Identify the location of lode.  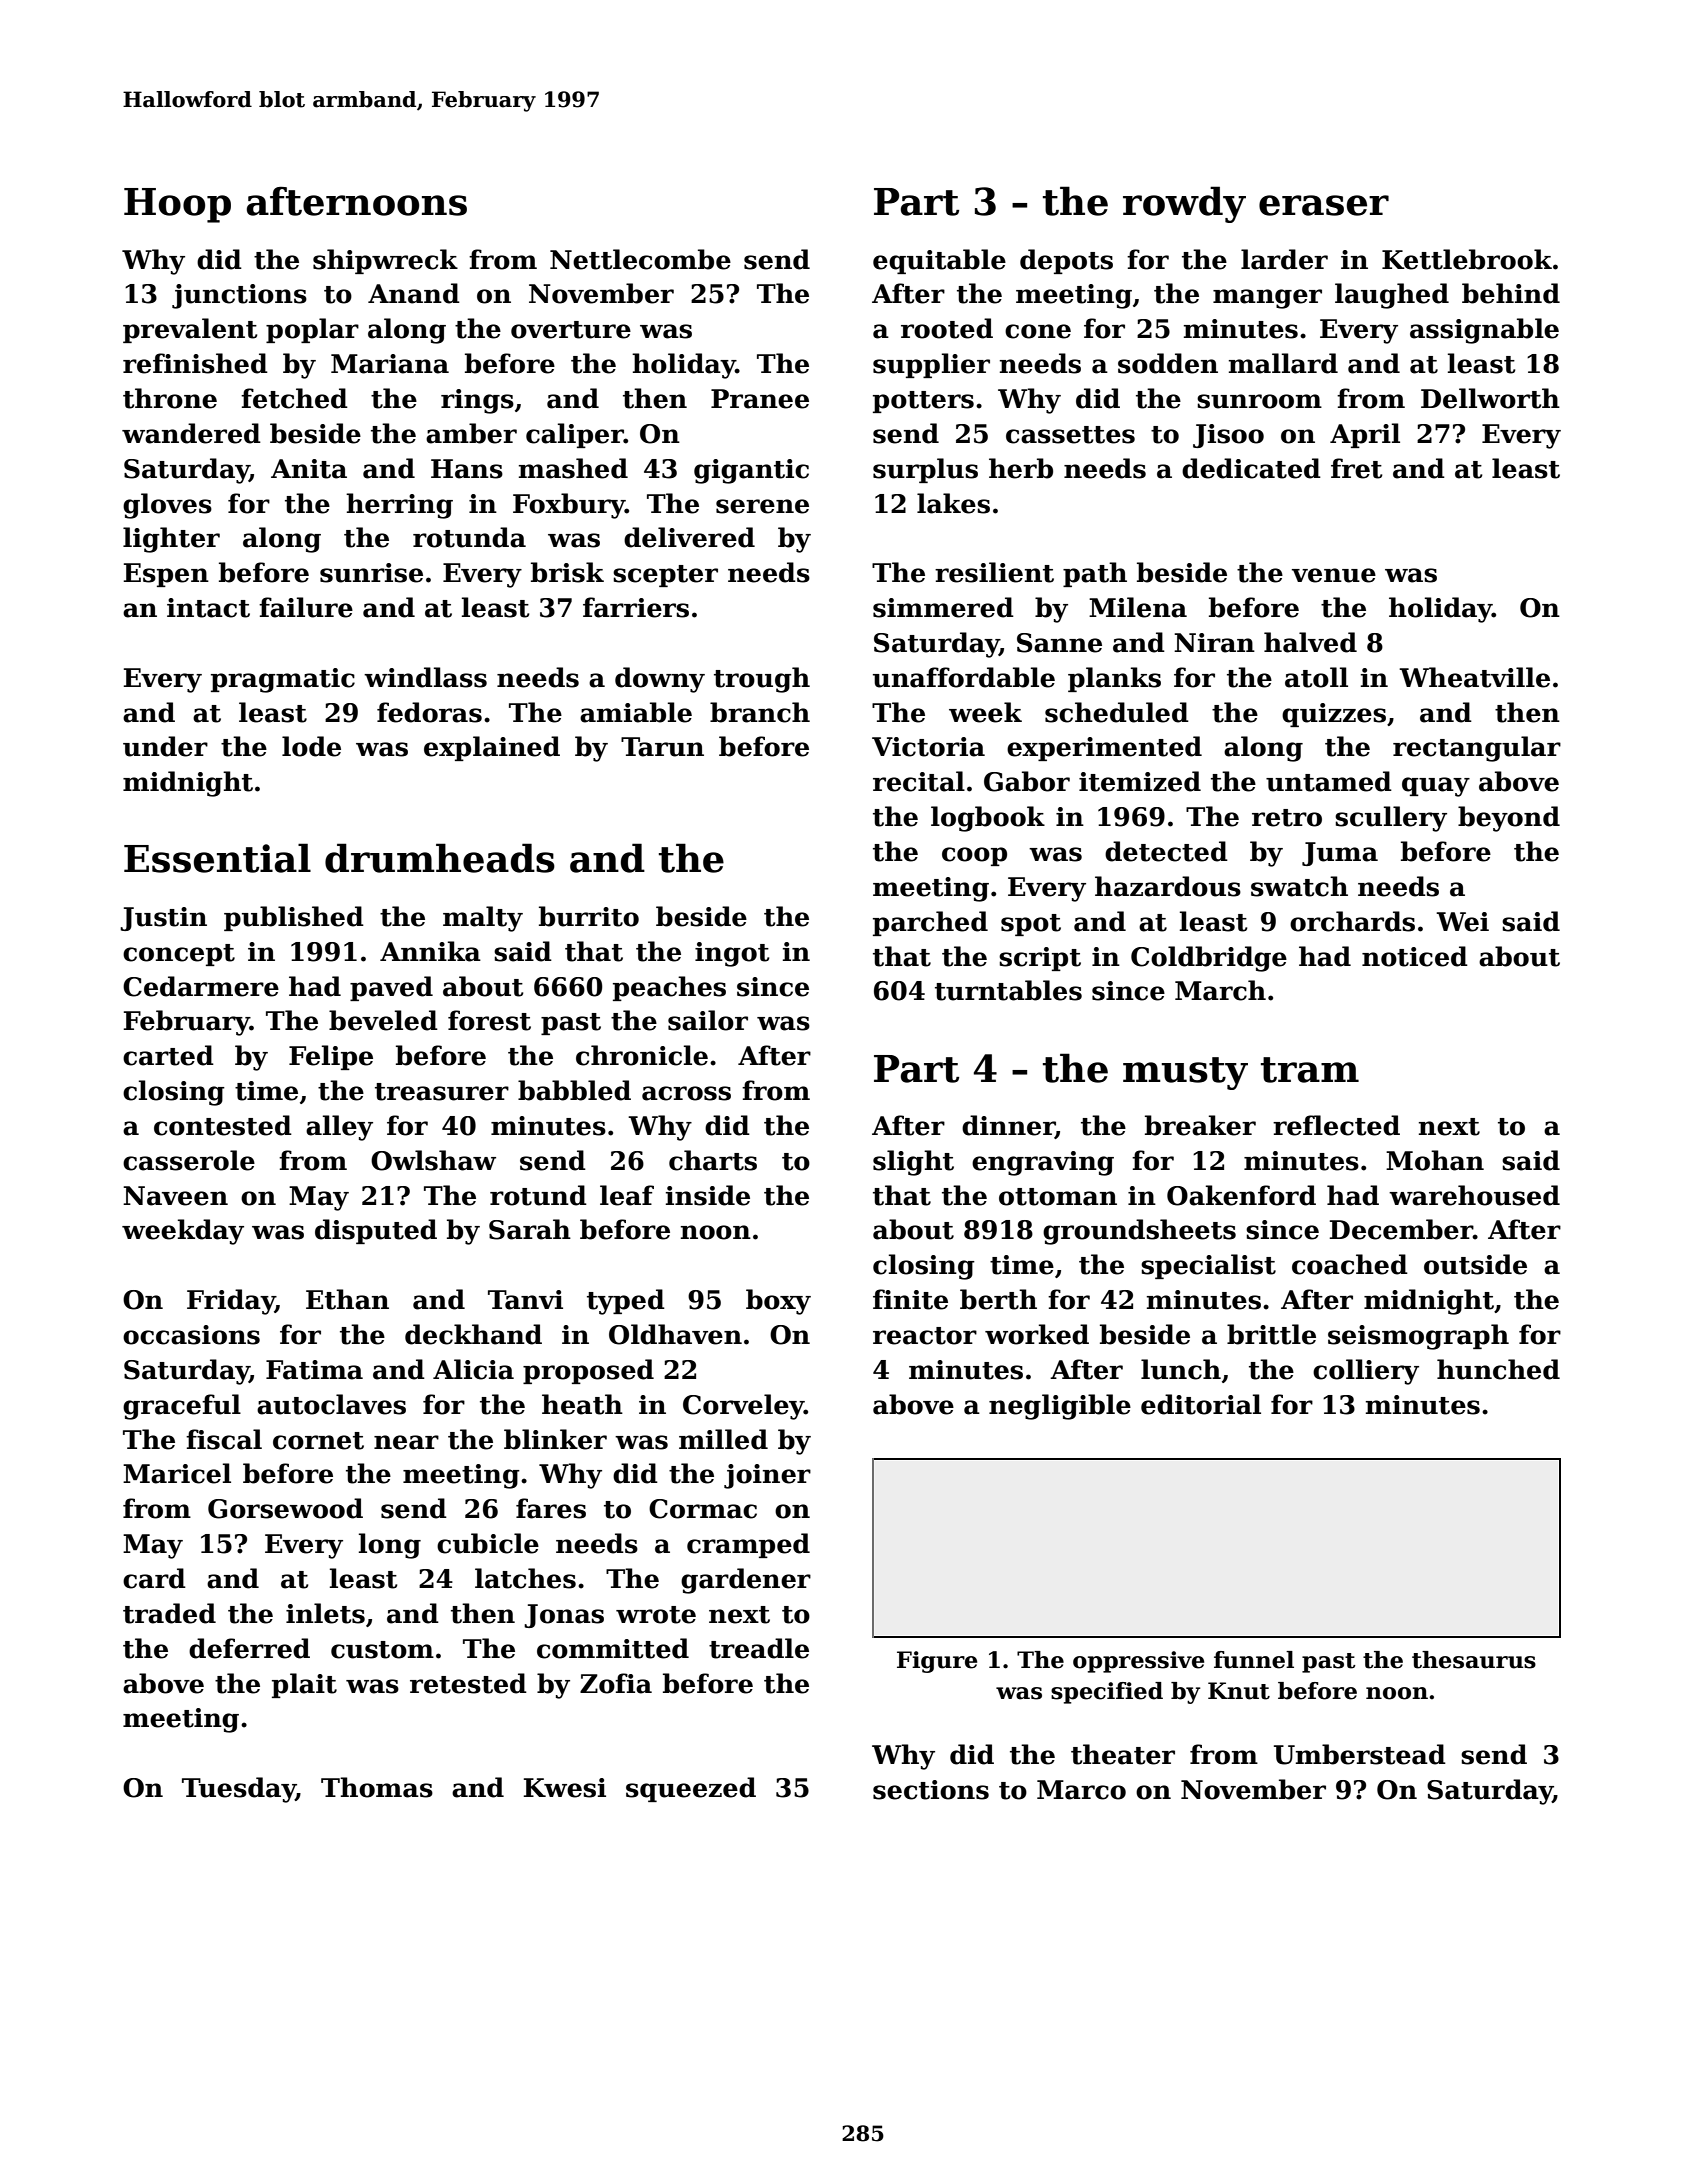
(311, 746).
